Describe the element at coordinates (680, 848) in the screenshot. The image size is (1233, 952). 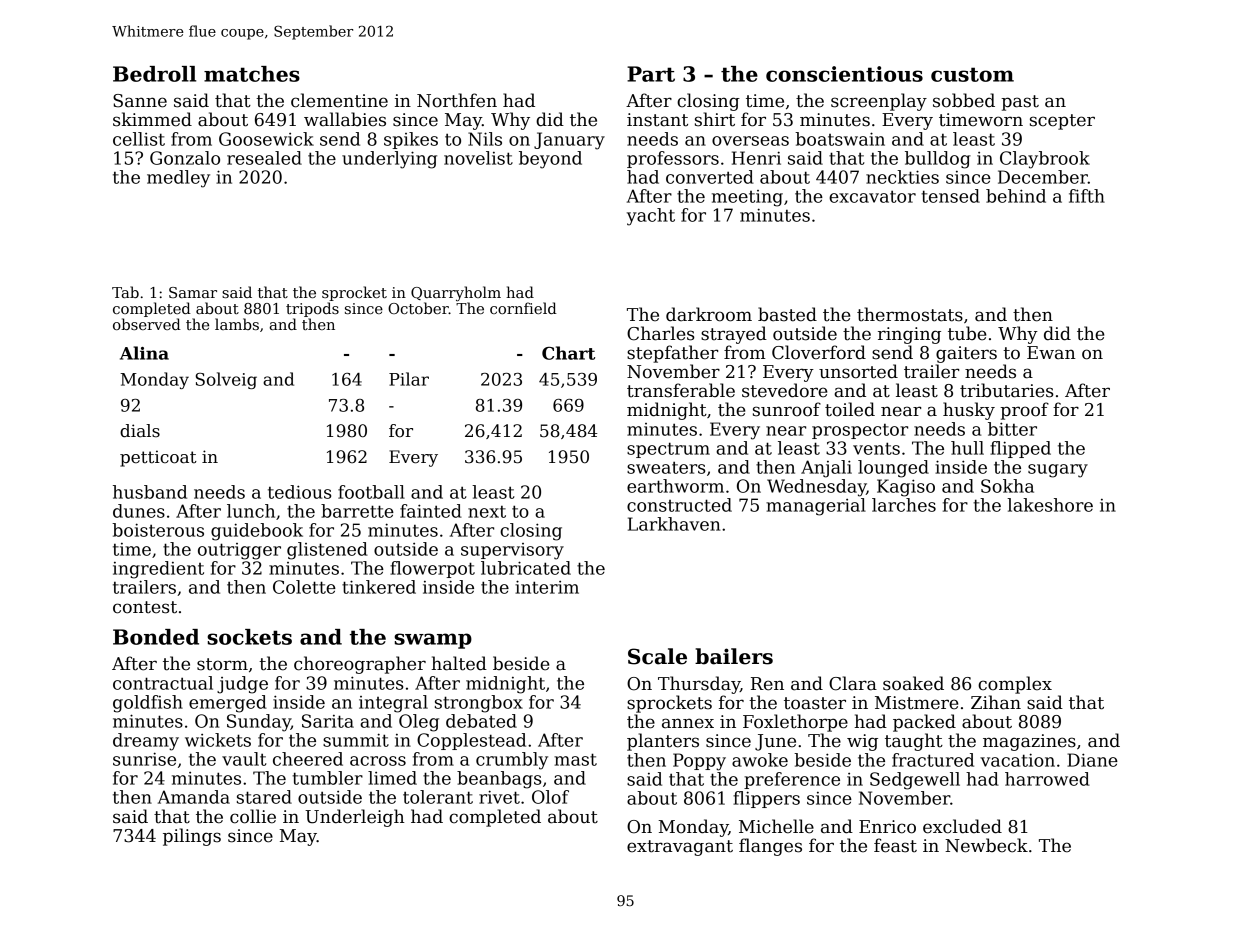
I see `extravagant` at that location.
